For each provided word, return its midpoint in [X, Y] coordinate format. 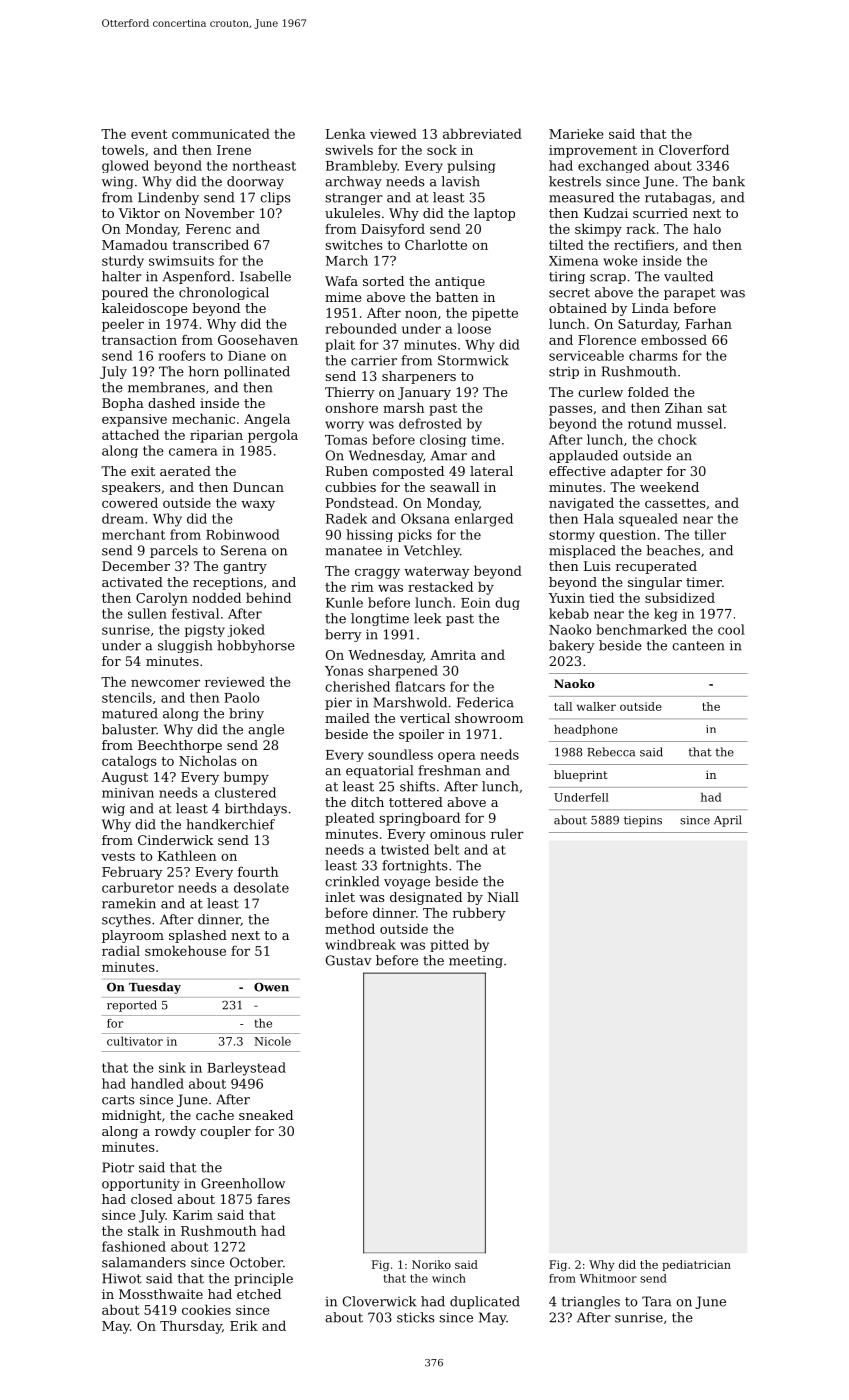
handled [157, 1083]
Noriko [431, 1264]
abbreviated [482, 133]
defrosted [430, 423]
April [728, 821]
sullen [147, 613]
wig [113, 809]
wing [118, 182]
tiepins [643, 821]
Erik [244, 1325]
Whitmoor [608, 1278]
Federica [485, 702]
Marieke [576, 133]
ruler [507, 833]
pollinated [257, 372]
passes [571, 411]
